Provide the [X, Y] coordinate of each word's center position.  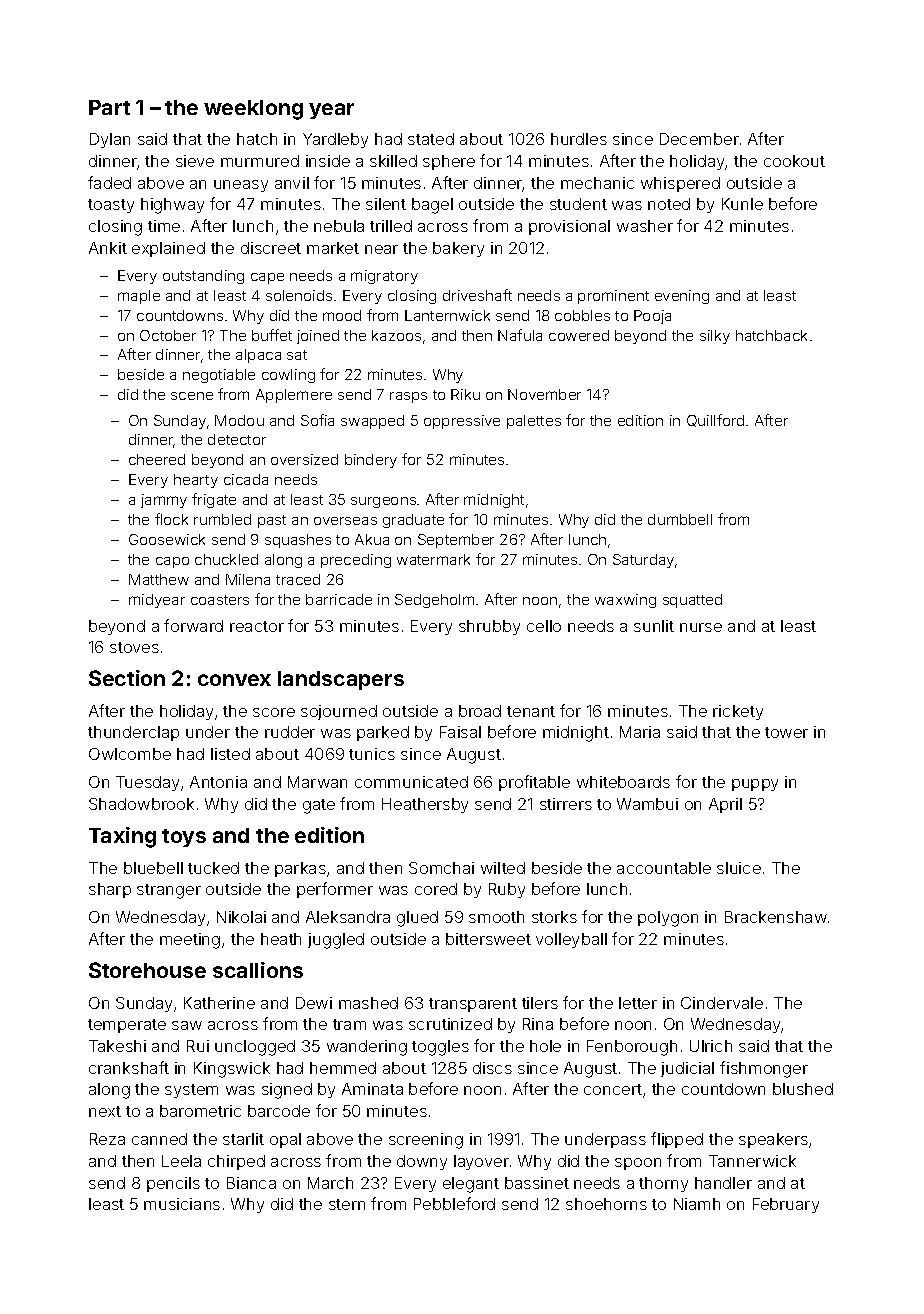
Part [109, 107]
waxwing [625, 601]
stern [347, 1204]
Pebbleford [454, 1203]
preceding [356, 561]
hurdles [579, 139]
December [699, 139]
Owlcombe [130, 754]
